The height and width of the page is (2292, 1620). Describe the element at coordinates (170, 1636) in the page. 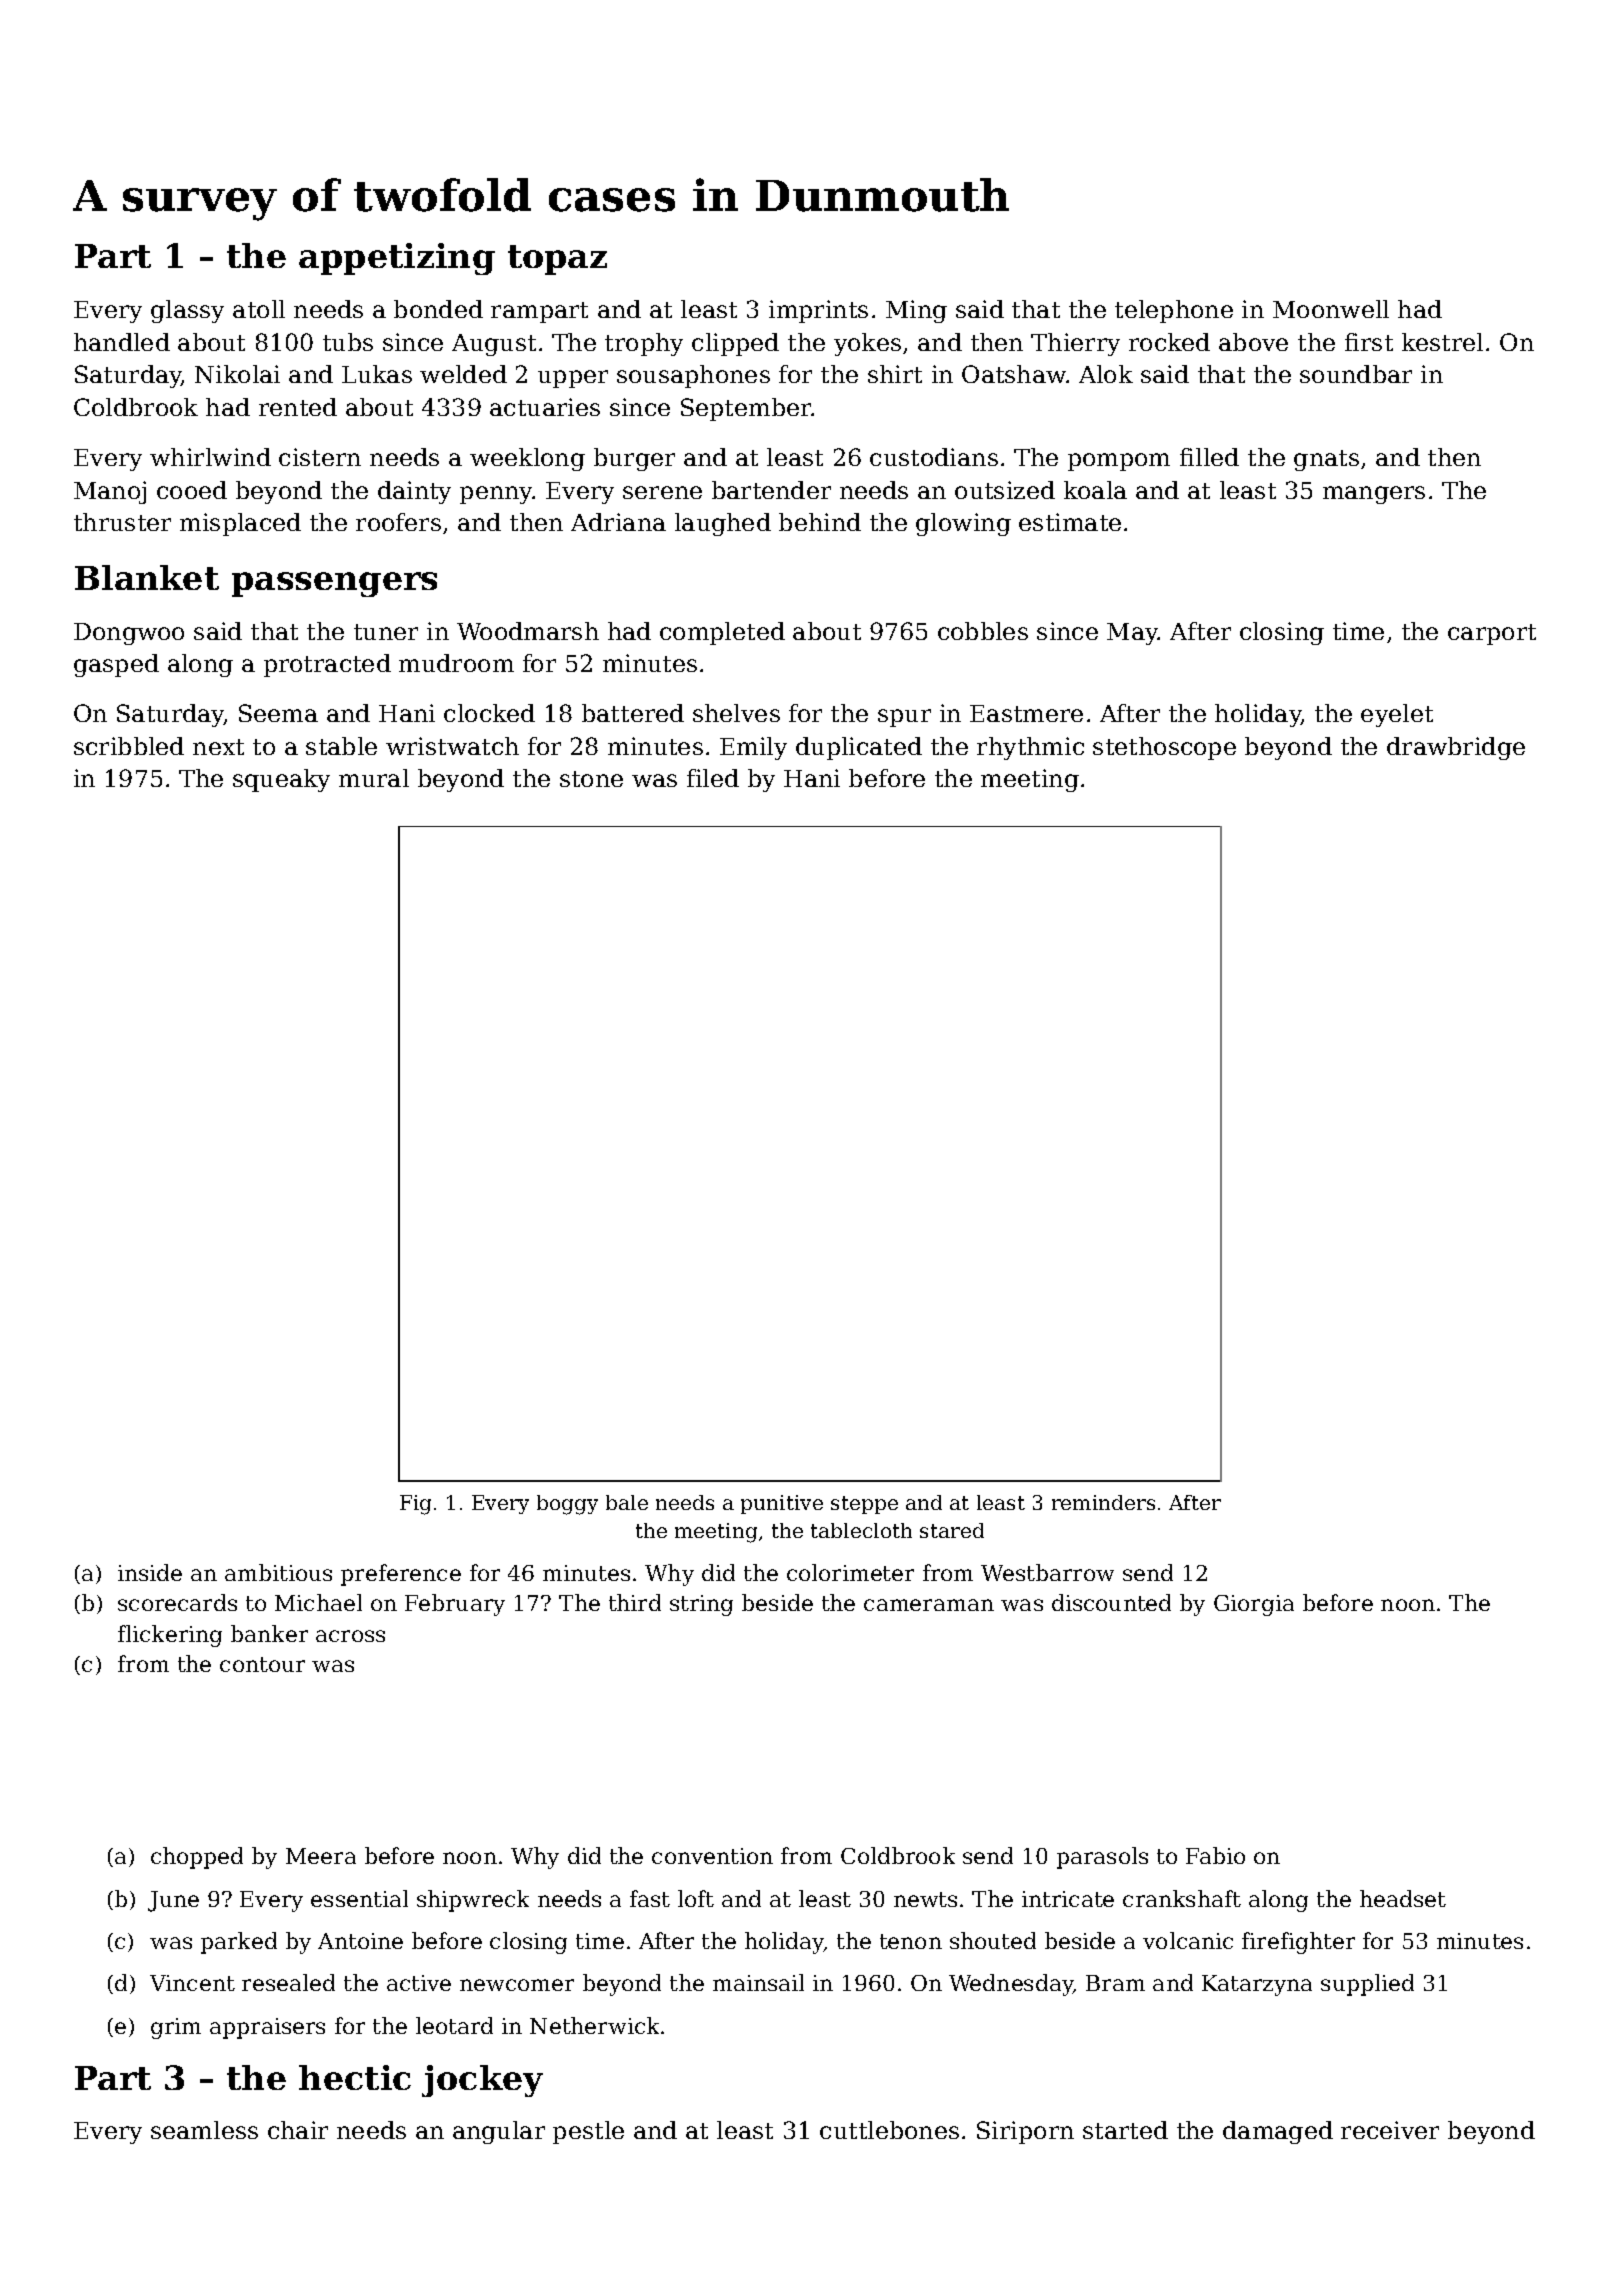

I see `flickering` at that location.
